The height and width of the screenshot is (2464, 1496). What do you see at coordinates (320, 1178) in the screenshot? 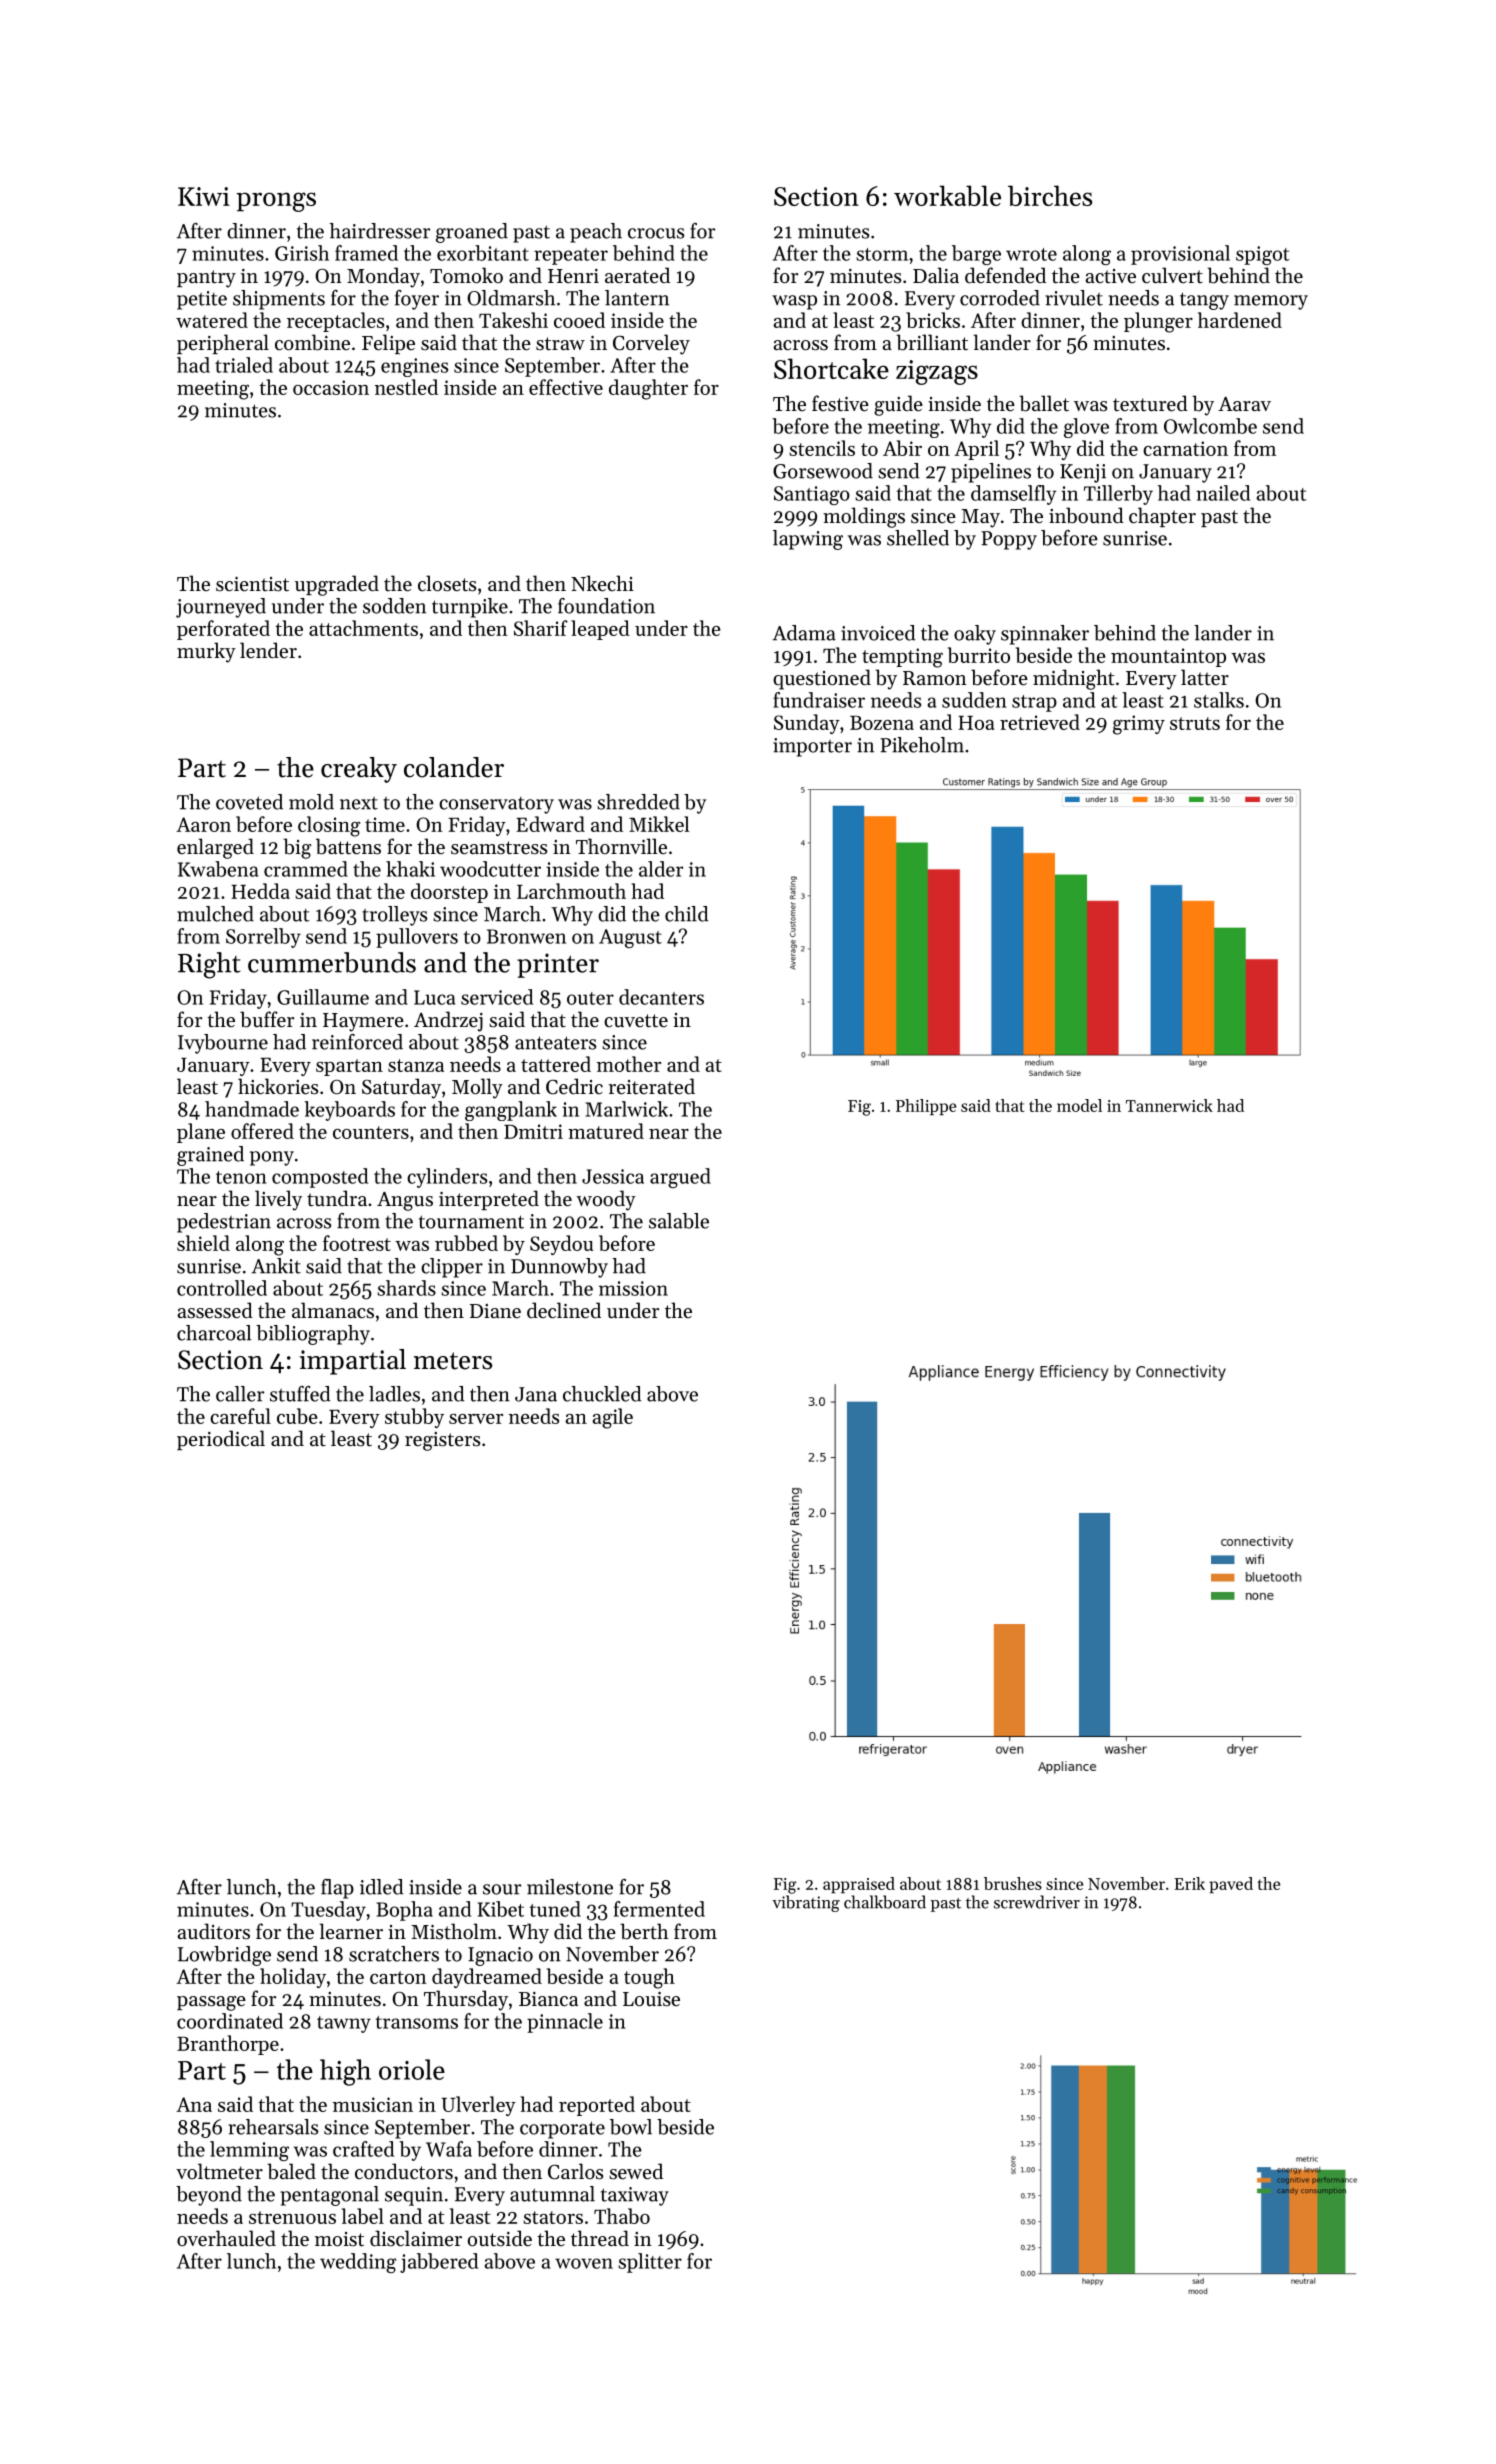
I see `composted` at bounding box center [320, 1178].
